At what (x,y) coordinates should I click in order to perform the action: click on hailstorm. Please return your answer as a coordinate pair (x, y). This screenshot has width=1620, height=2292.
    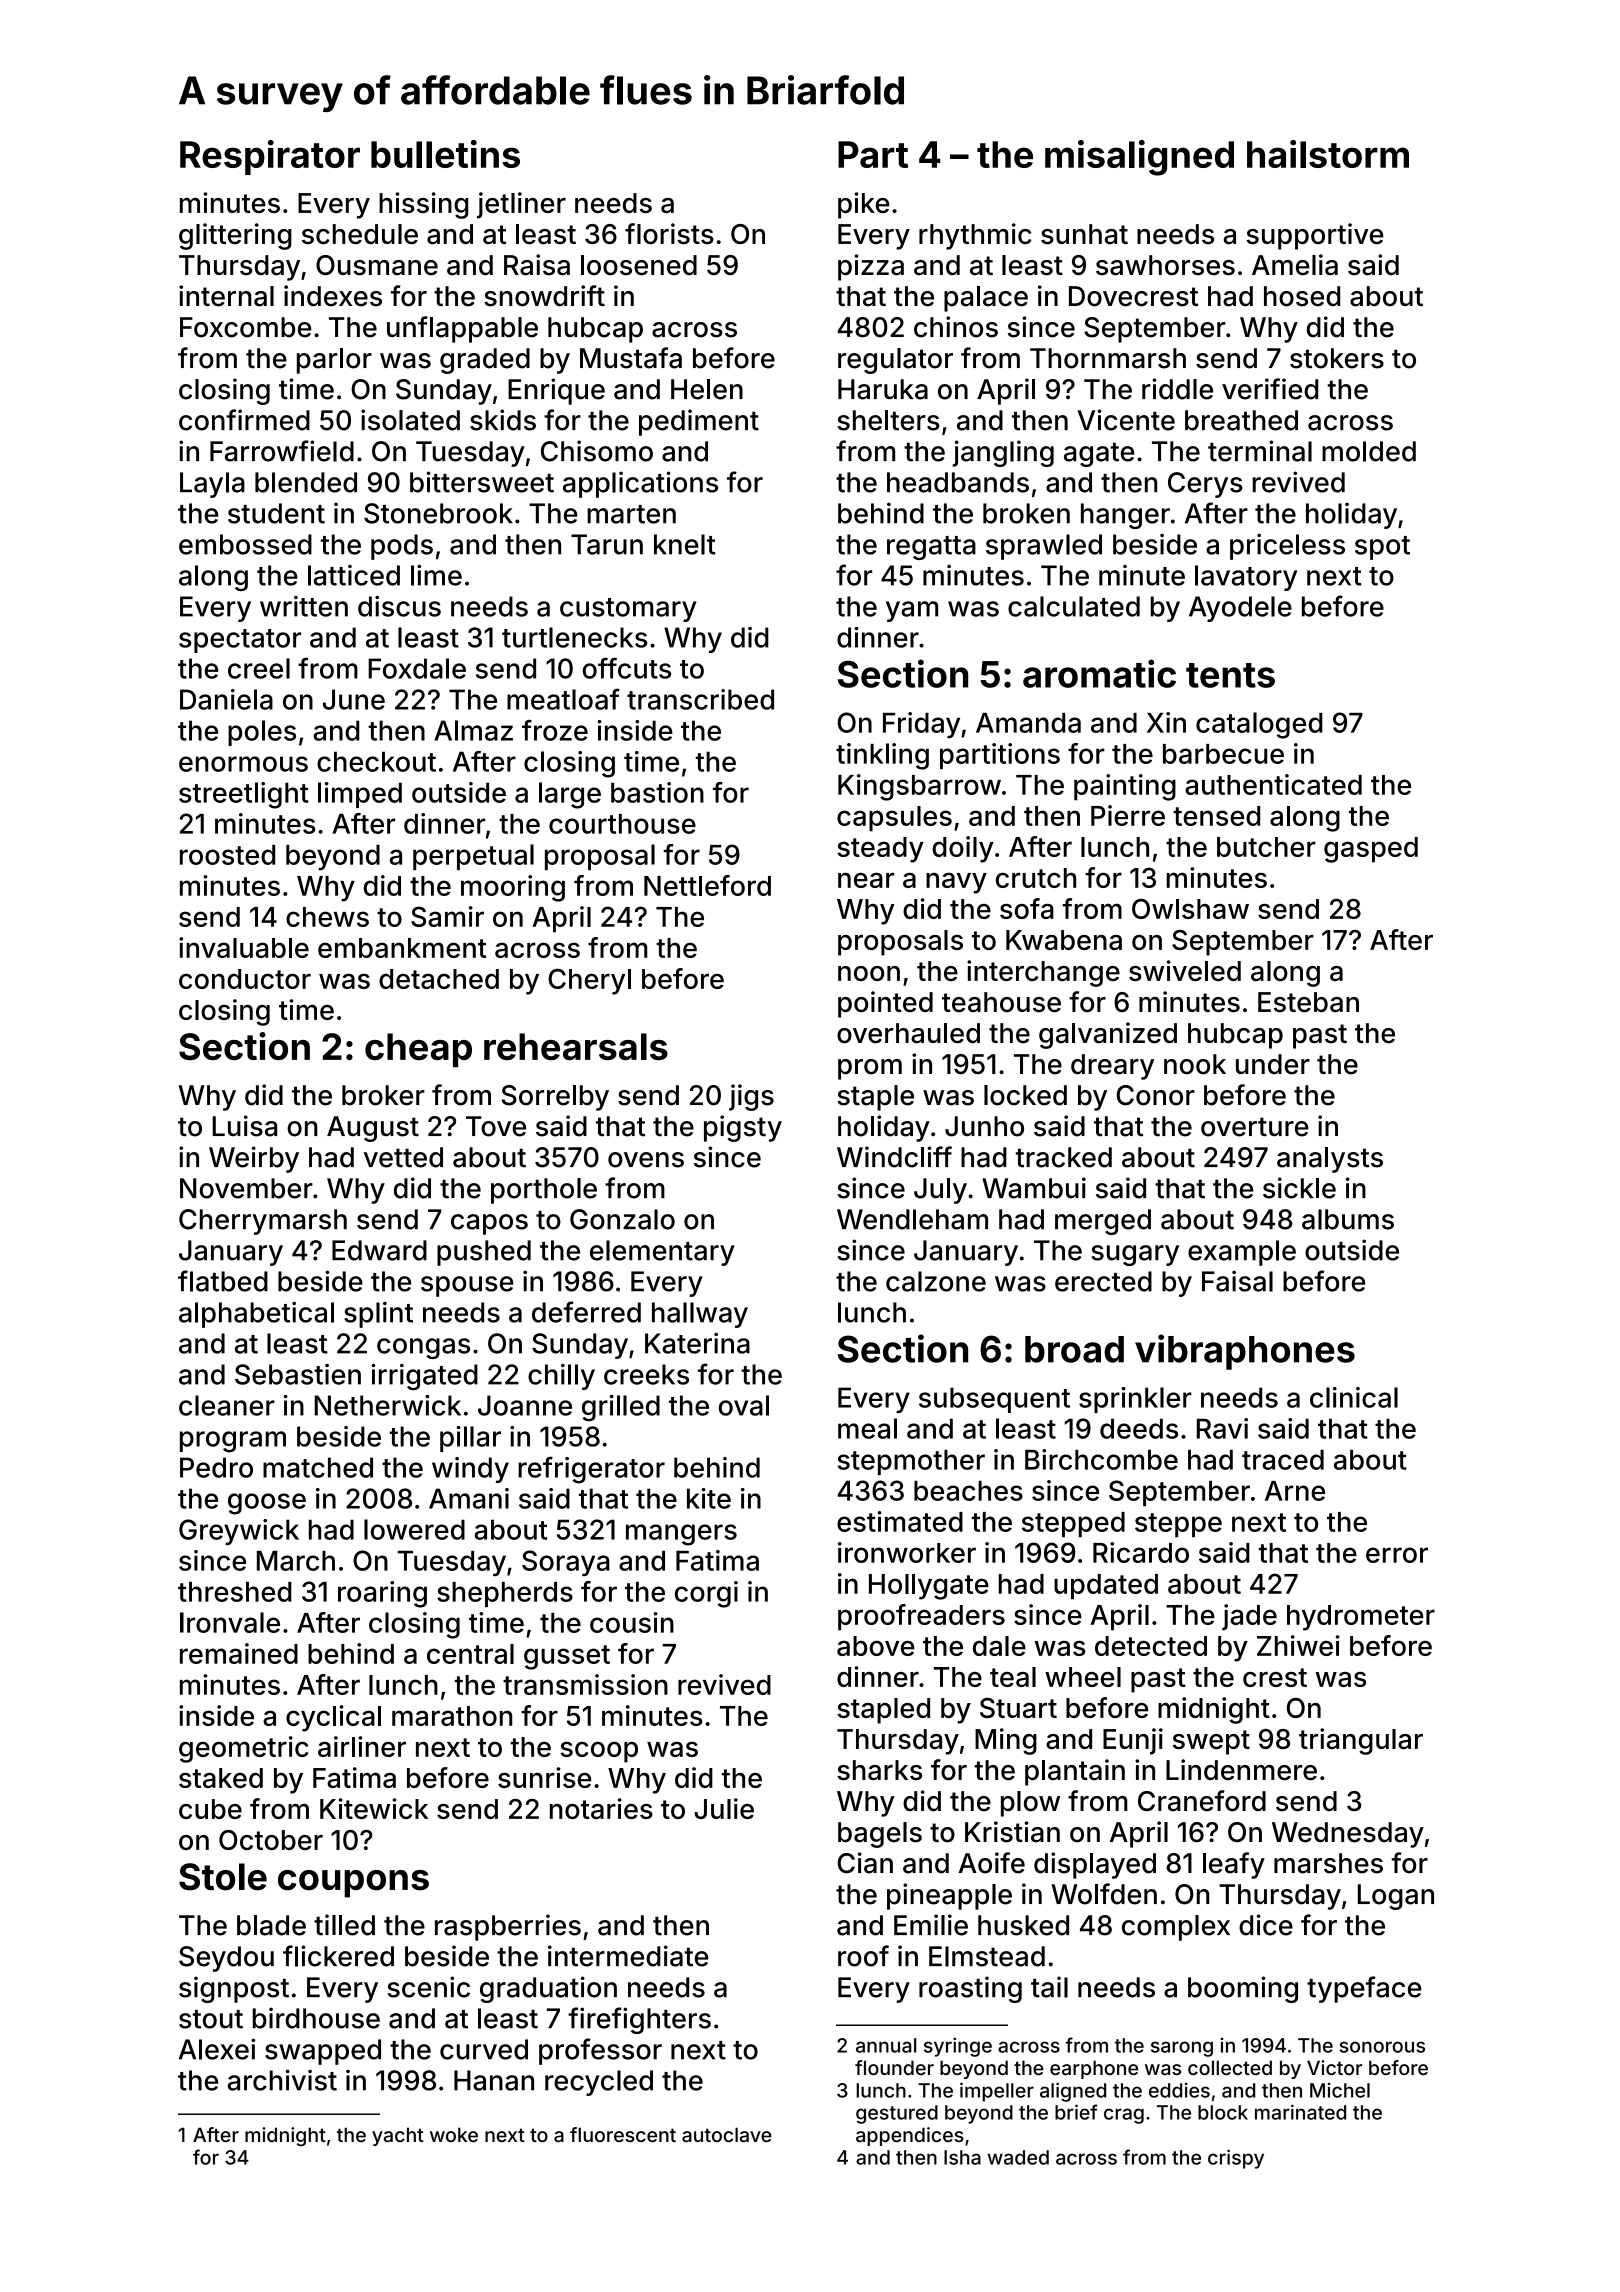
    Looking at the image, I should click on (1328, 154).
